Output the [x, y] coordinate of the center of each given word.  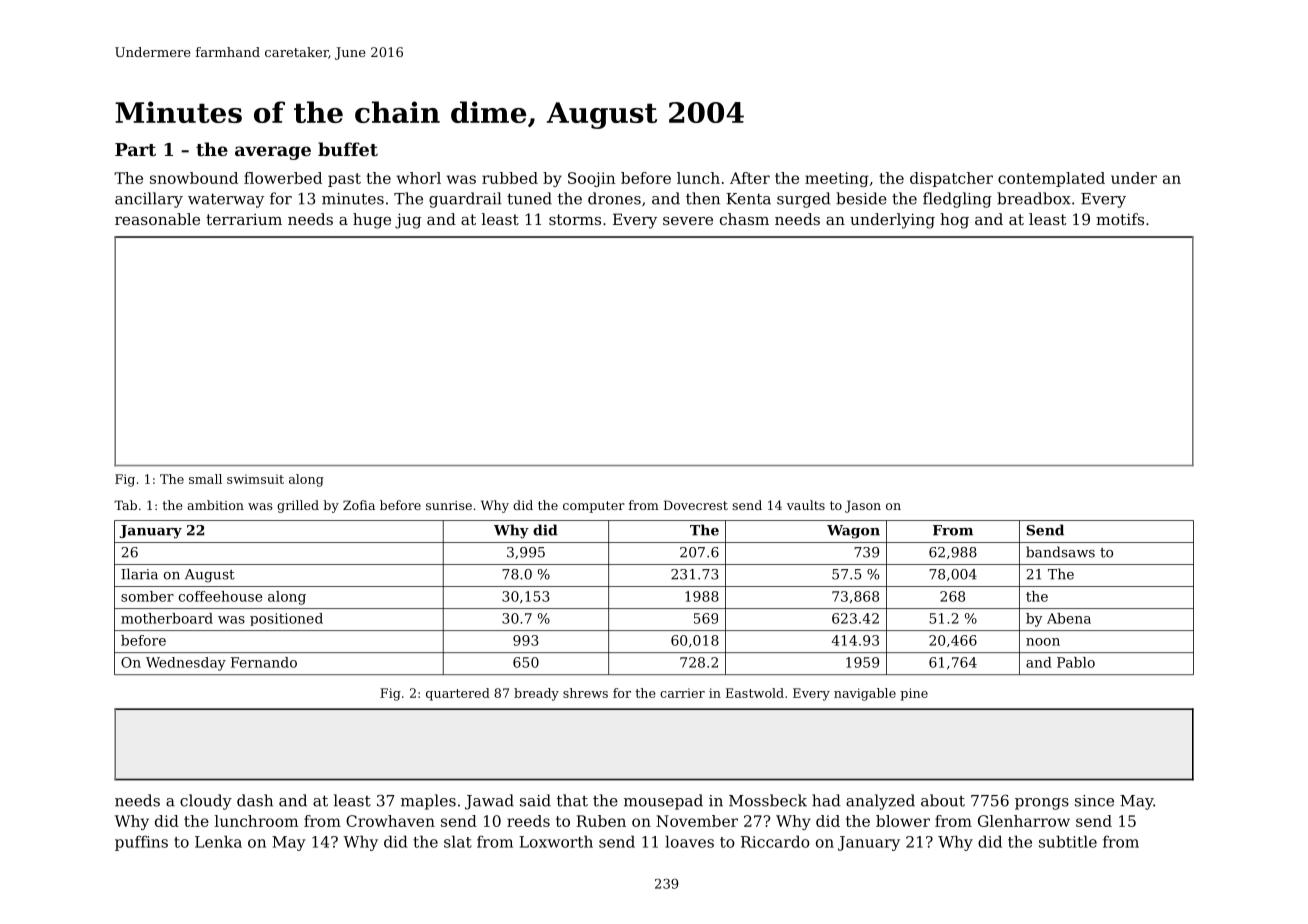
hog [954, 221]
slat [458, 841]
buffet [348, 149]
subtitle [1068, 841]
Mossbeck [768, 800]
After [750, 178]
